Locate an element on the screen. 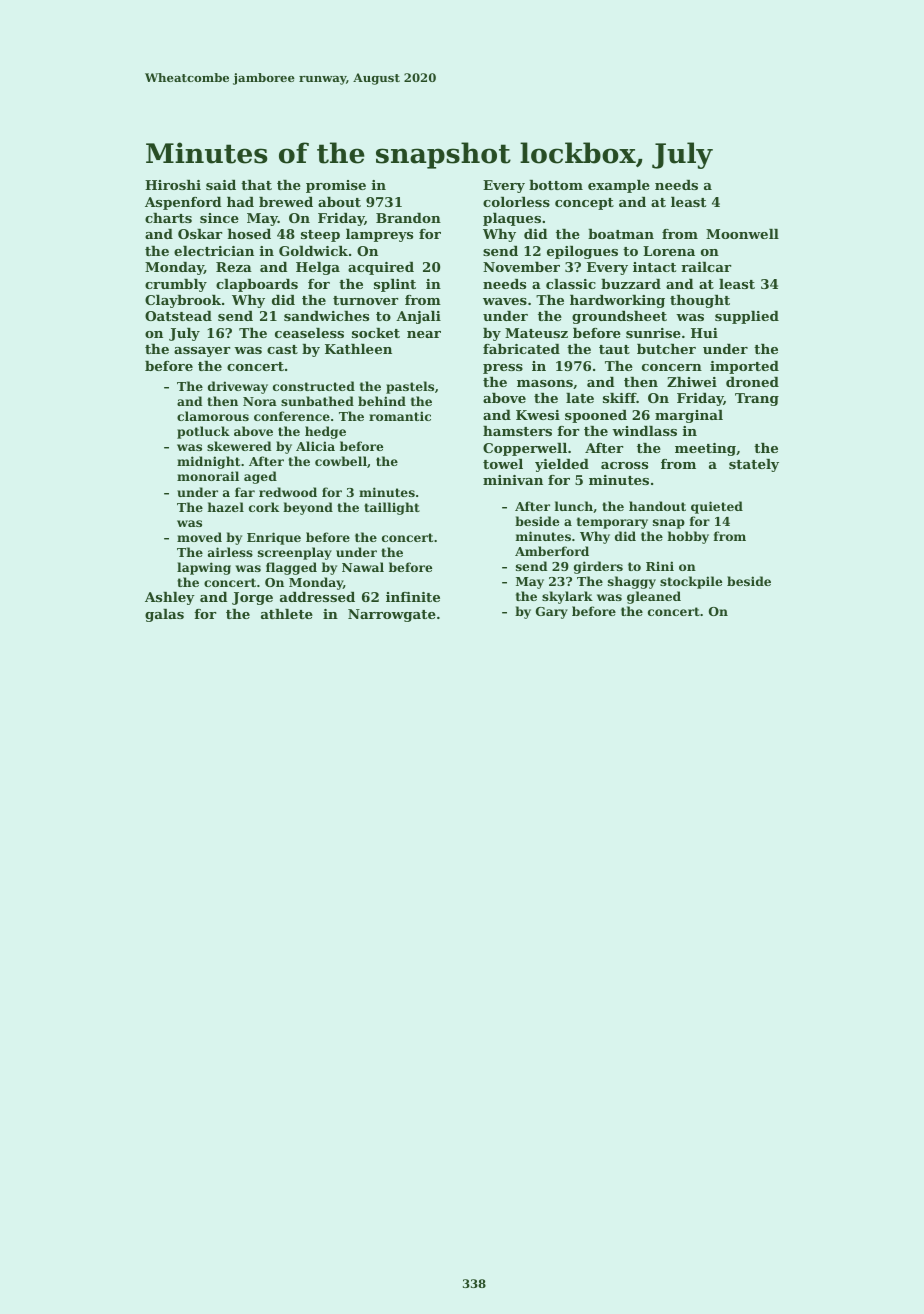 This screenshot has height=1314, width=924. stately is located at coordinates (754, 465).
